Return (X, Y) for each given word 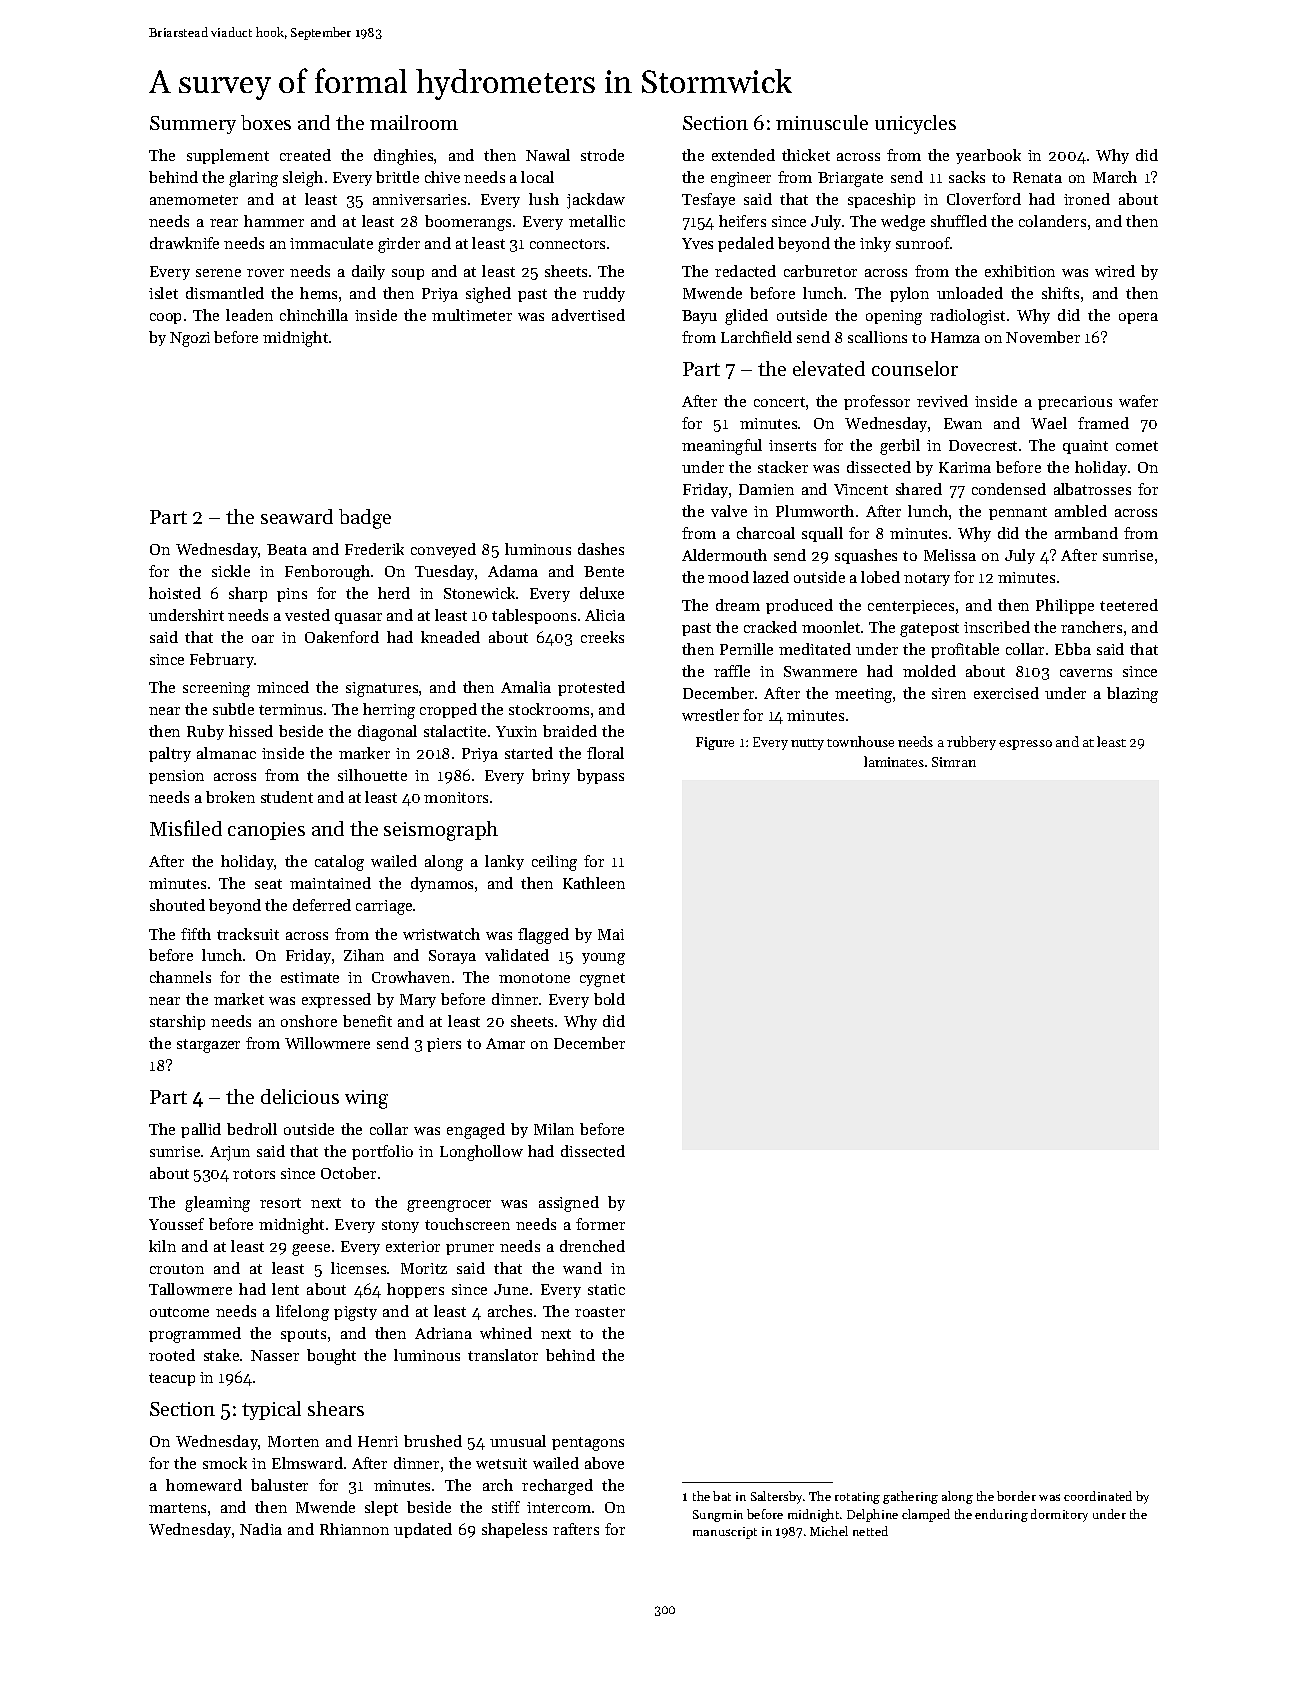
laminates (894, 761)
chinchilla (314, 315)
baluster (279, 1485)
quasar (358, 618)
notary (927, 579)
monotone (534, 978)
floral (605, 753)
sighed (488, 295)
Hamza (955, 337)
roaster (600, 1312)
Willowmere (327, 1043)
